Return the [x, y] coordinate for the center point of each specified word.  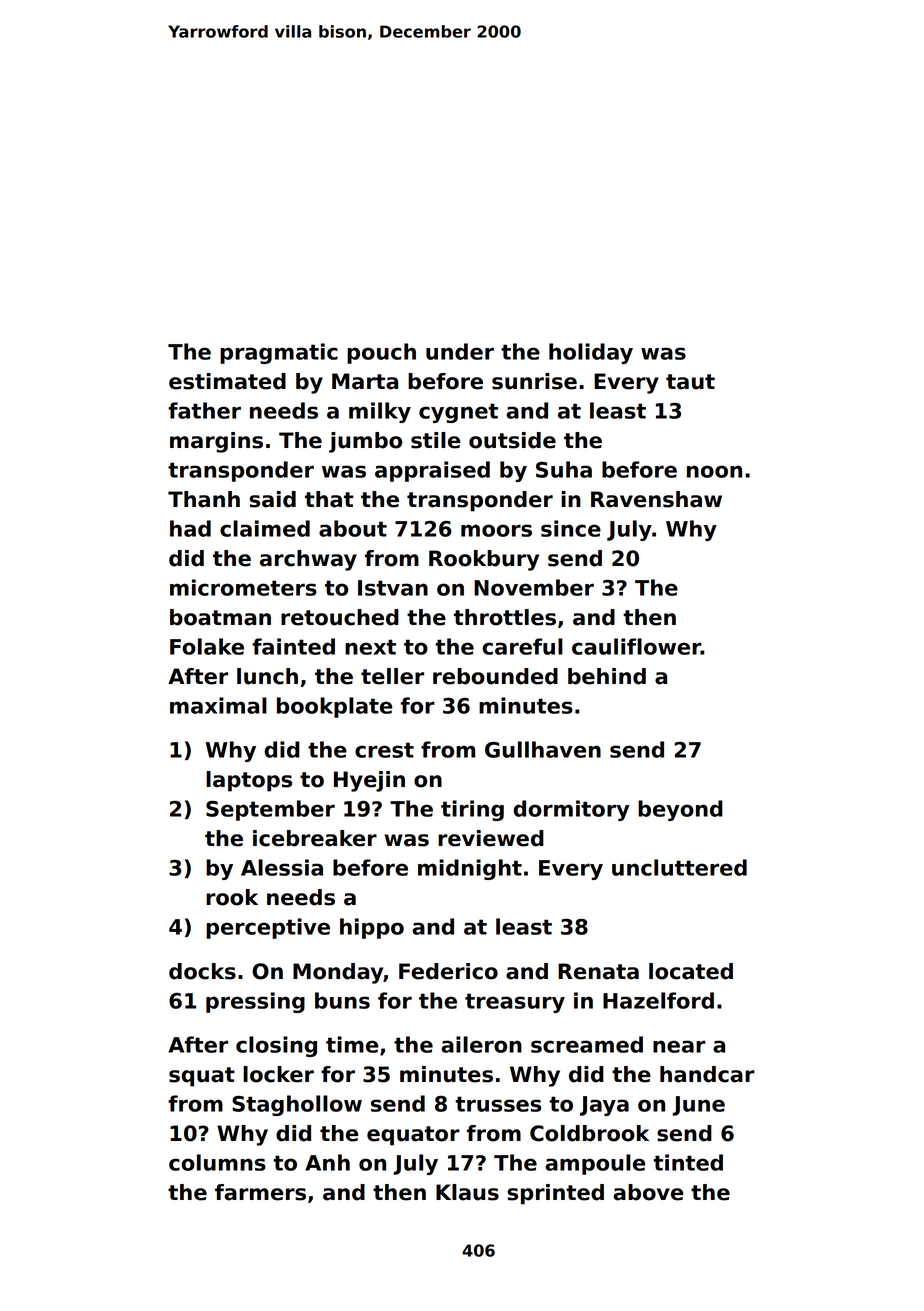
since [571, 528]
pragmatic [279, 353]
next [370, 647]
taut [690, 382]
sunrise [534, 381]
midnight [470, 869]
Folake [207, 646]
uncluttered [679, 867]
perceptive [268, 928]
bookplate [334, 707]
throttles [505, 617]
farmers [260, 1192]
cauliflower [636, 646]
